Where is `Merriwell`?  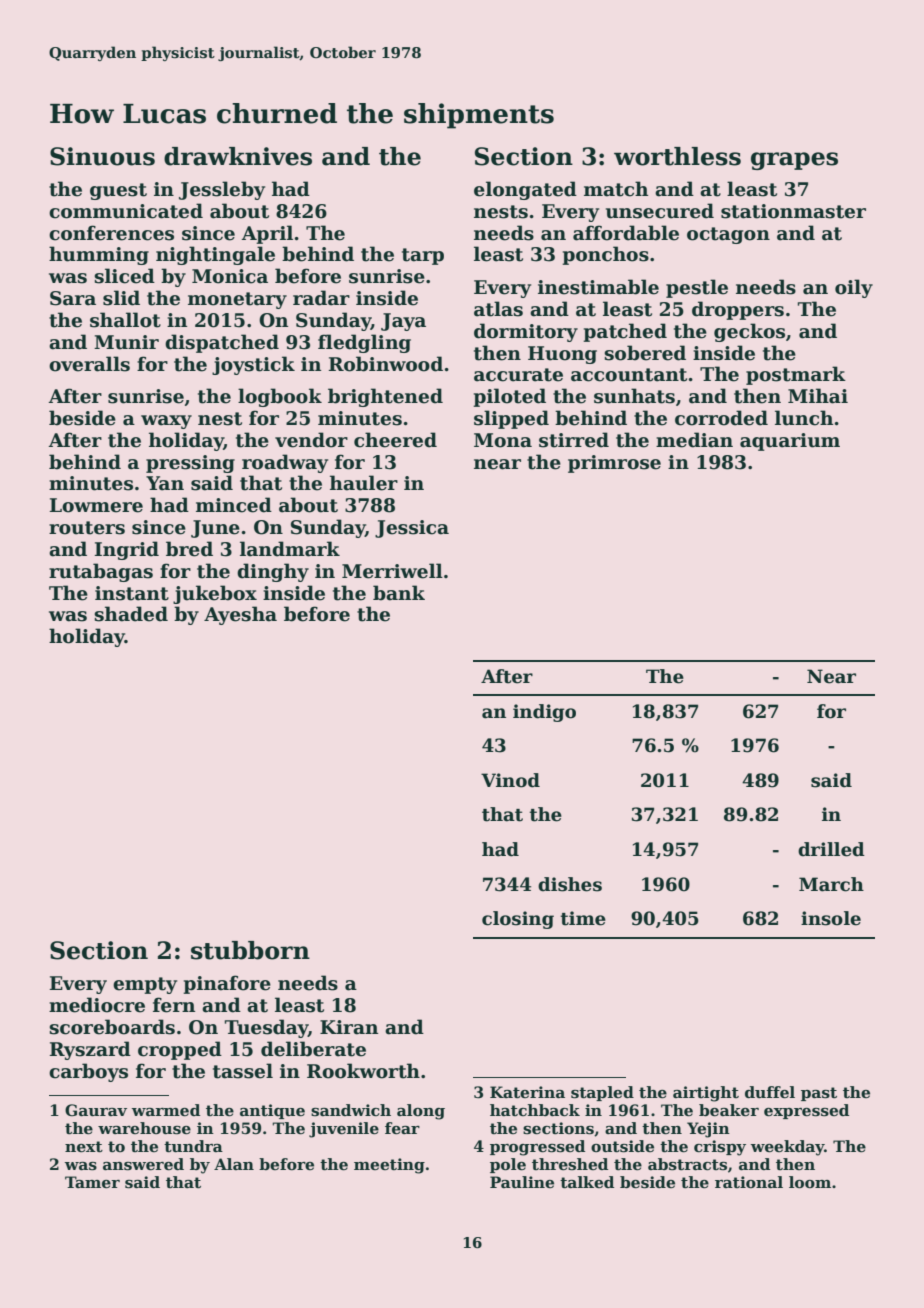 Merriwell is located at coordinates (392, 571).
